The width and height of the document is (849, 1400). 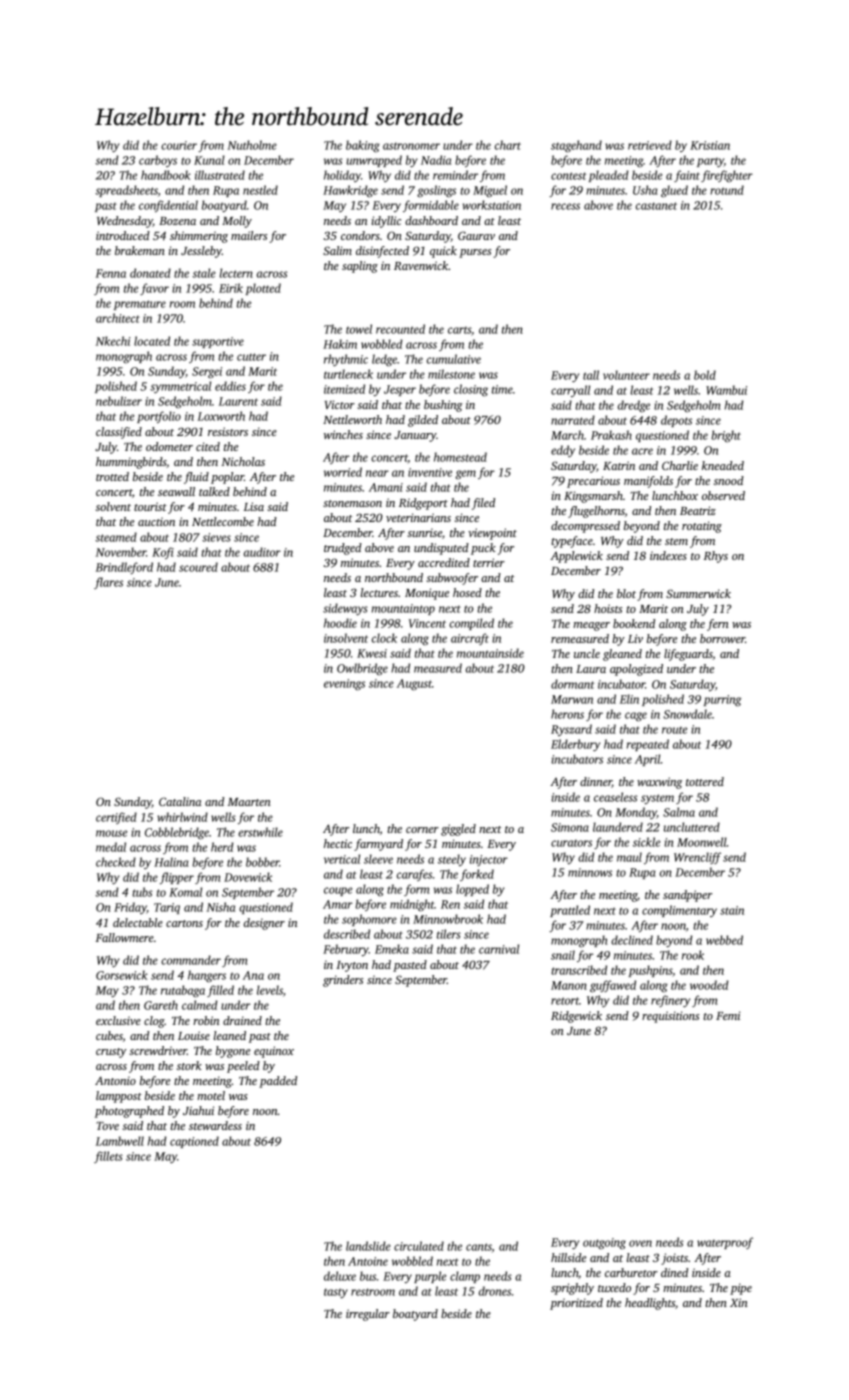 I want to click on donated, so click(x=150, y=273).
